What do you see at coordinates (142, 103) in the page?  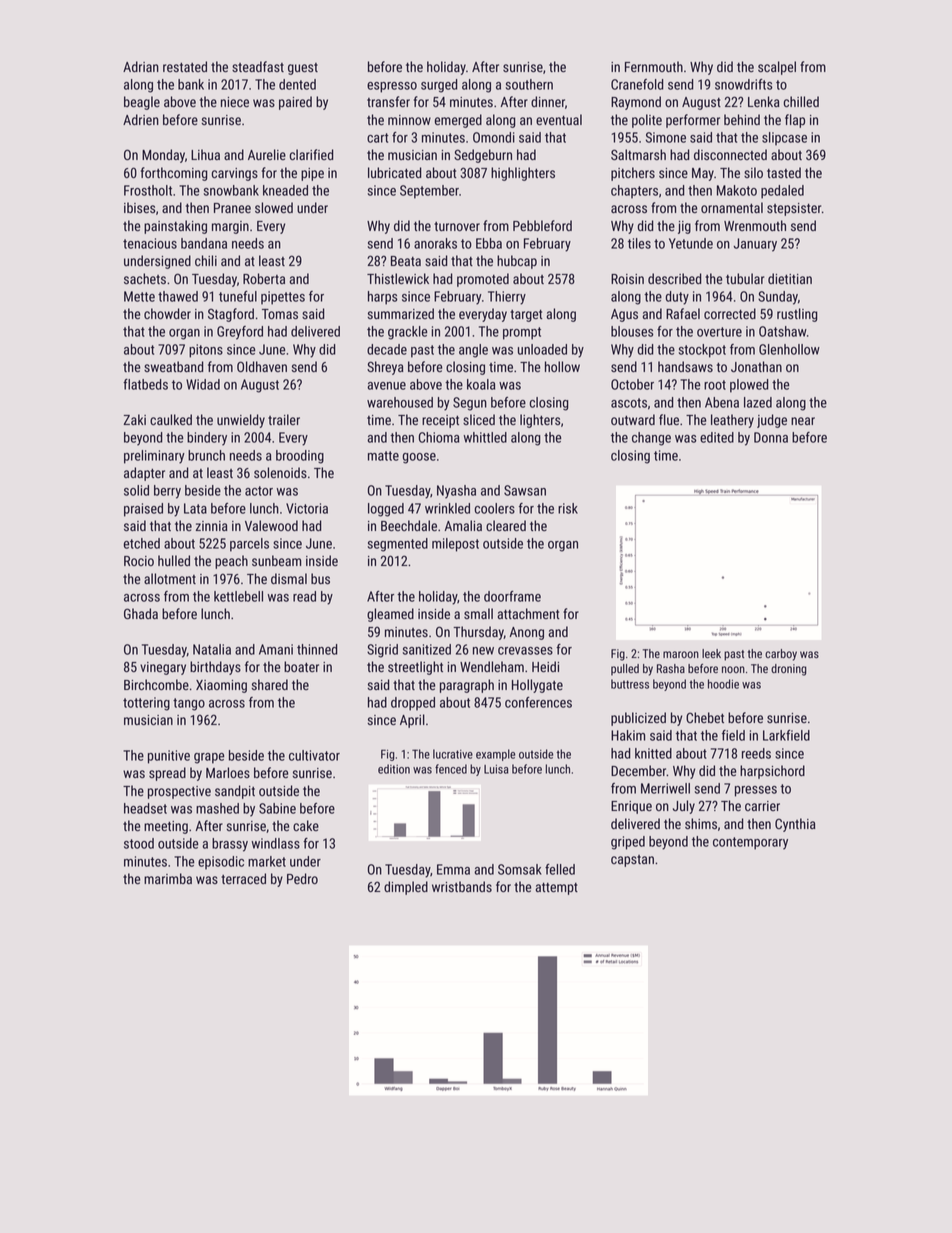 I see `beagle` at bounding box center [142, 103].
